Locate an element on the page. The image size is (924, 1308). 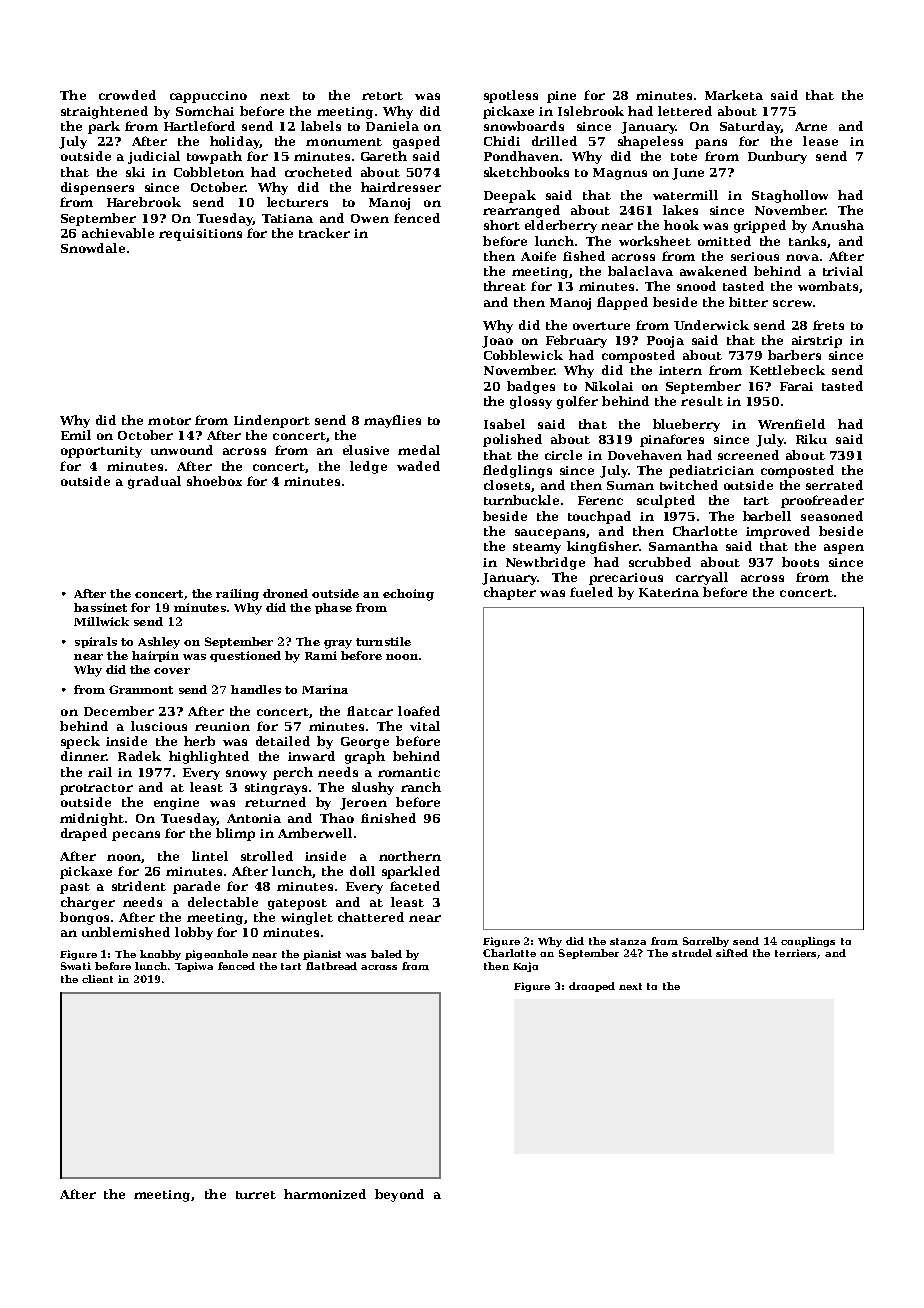
loafed is located at coordinates (419, 711).
